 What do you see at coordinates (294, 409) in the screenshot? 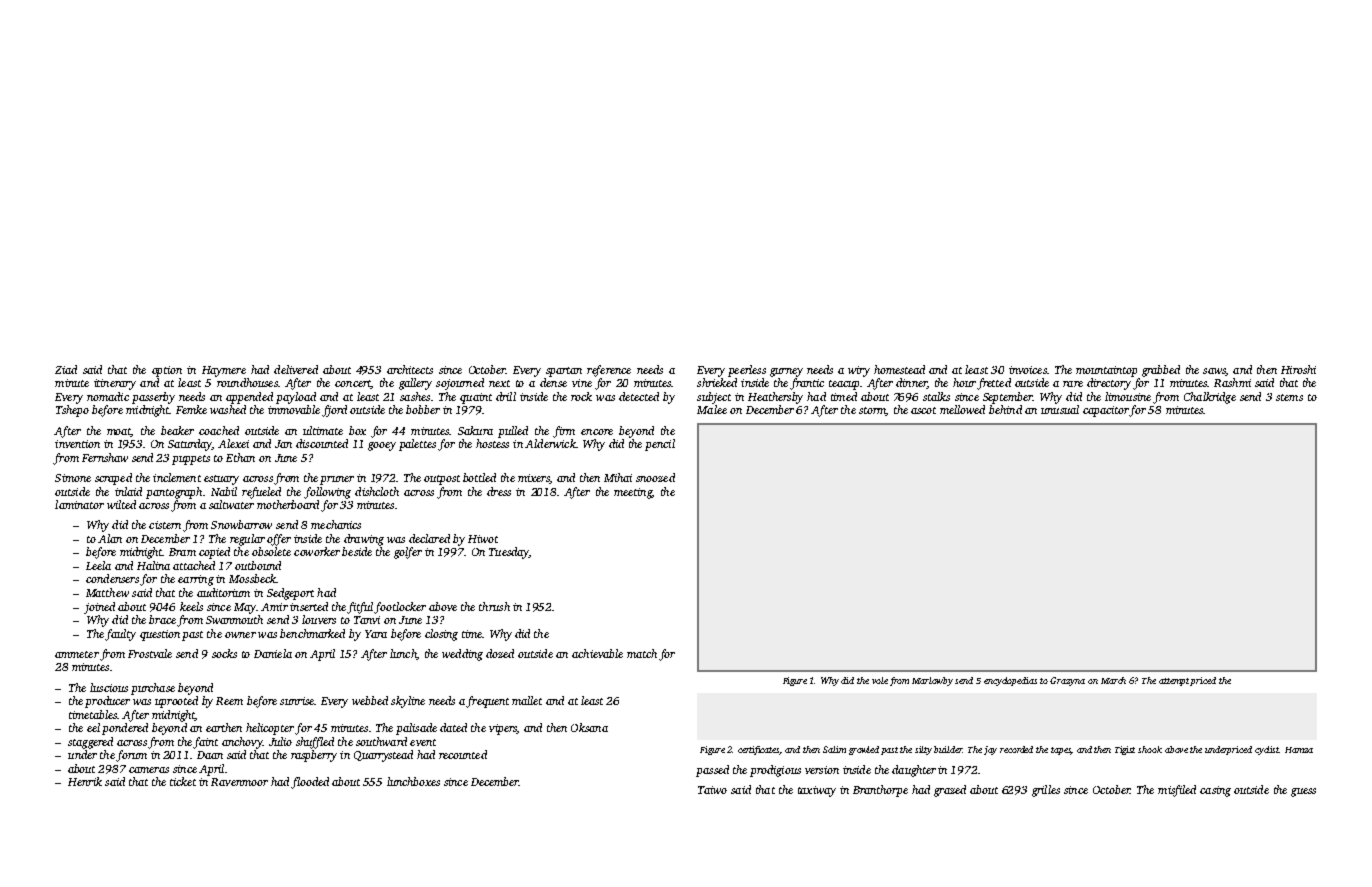
I see `immovable` at bounding box center [294, 409].
